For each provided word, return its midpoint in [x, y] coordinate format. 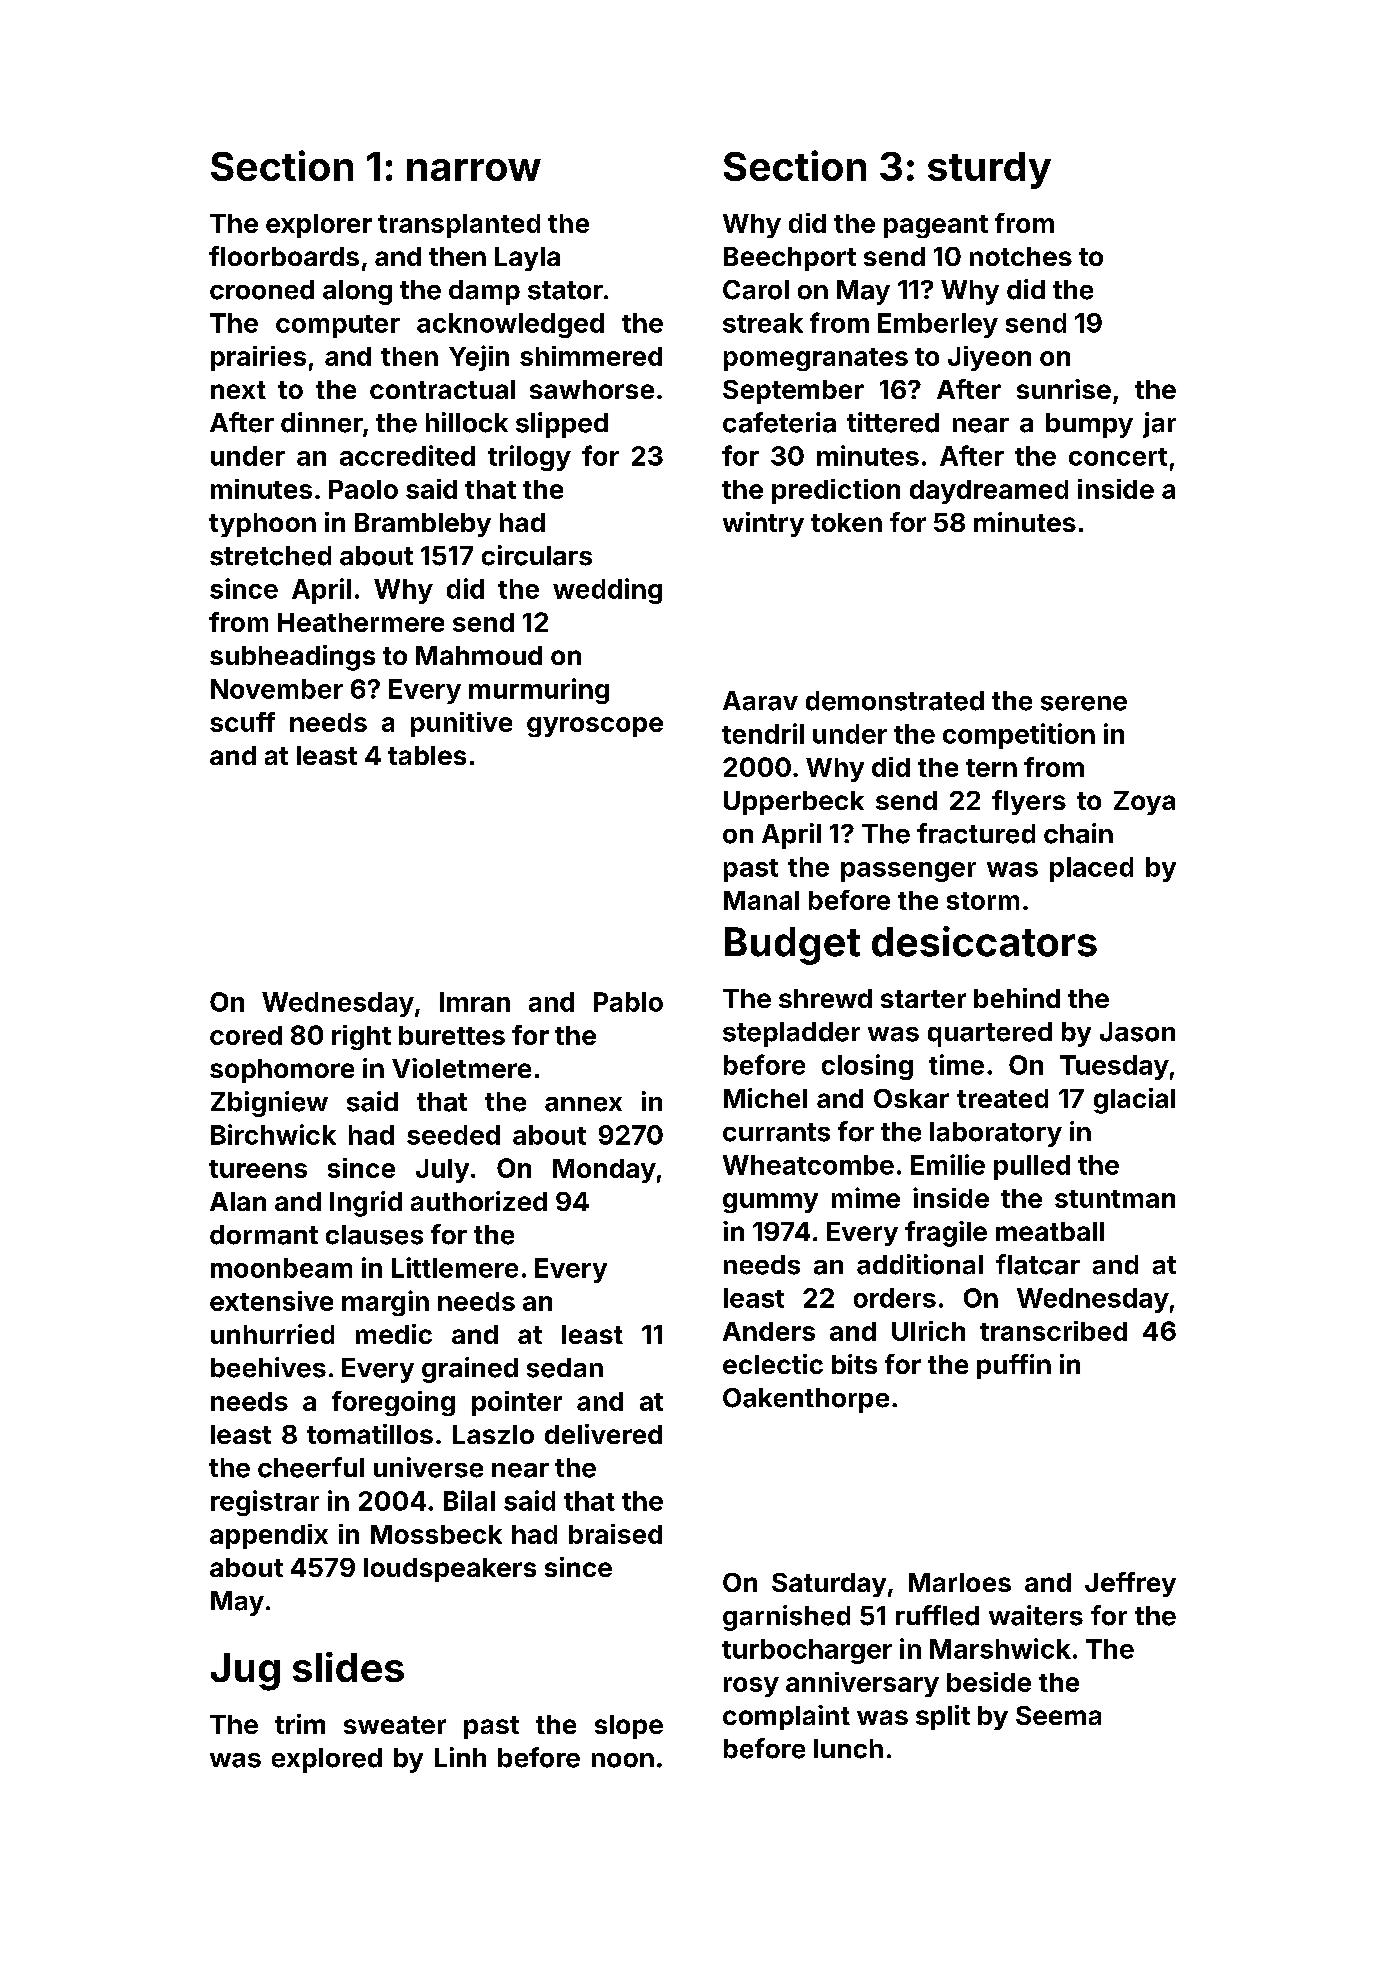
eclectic [773, 1364]
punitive [461, 724]
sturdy [989, 170]
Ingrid [366, 1204]
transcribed [1053, 1331]
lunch [848, 1749]
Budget [792, 946]
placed [1091, 869]
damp [484, 292]
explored [327, 1760]
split [943, 1717]
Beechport [790, 259]
